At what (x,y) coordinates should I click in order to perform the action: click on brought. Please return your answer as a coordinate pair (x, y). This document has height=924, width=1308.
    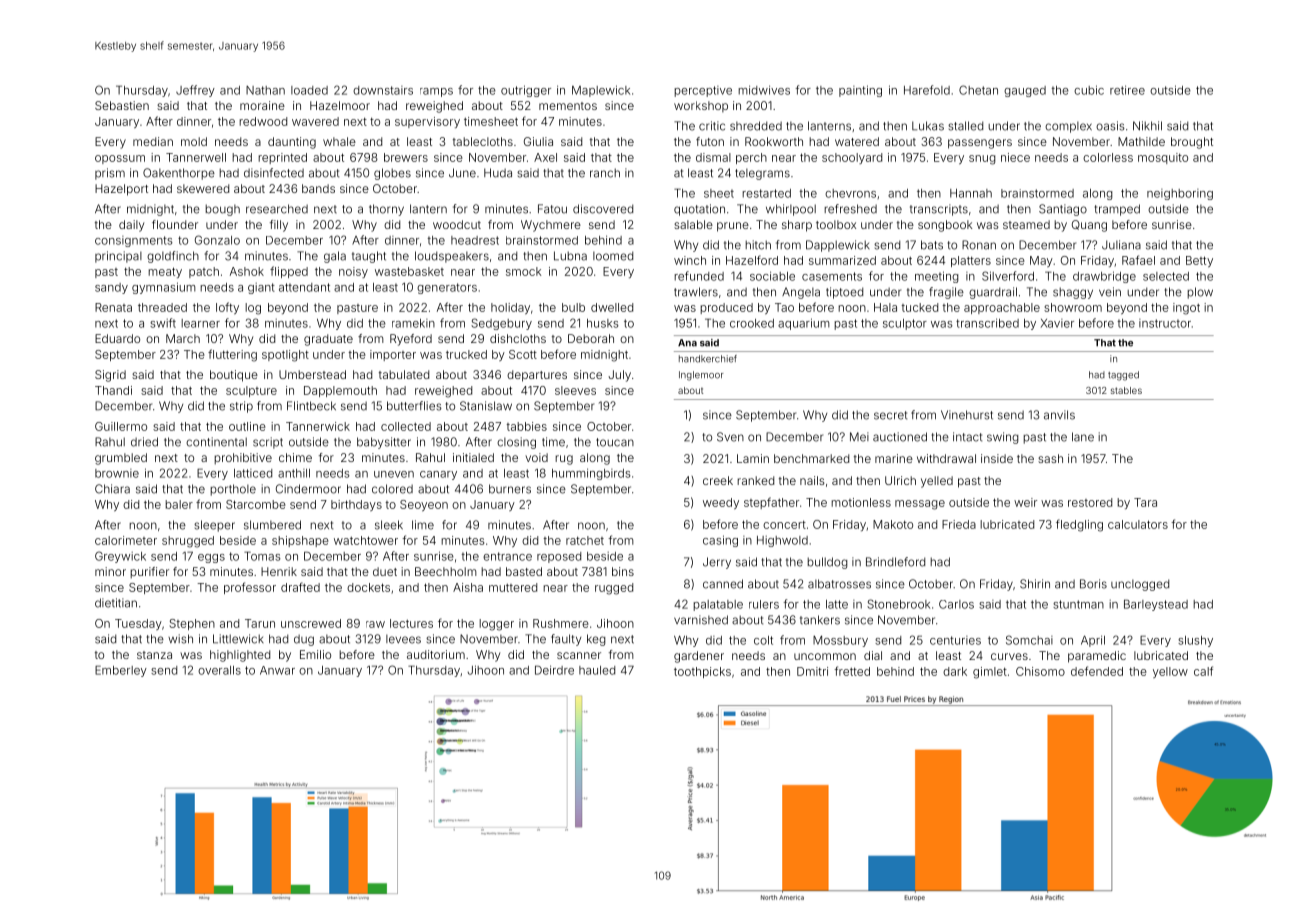
    Looking at the image, I should click on (1192, 143).
